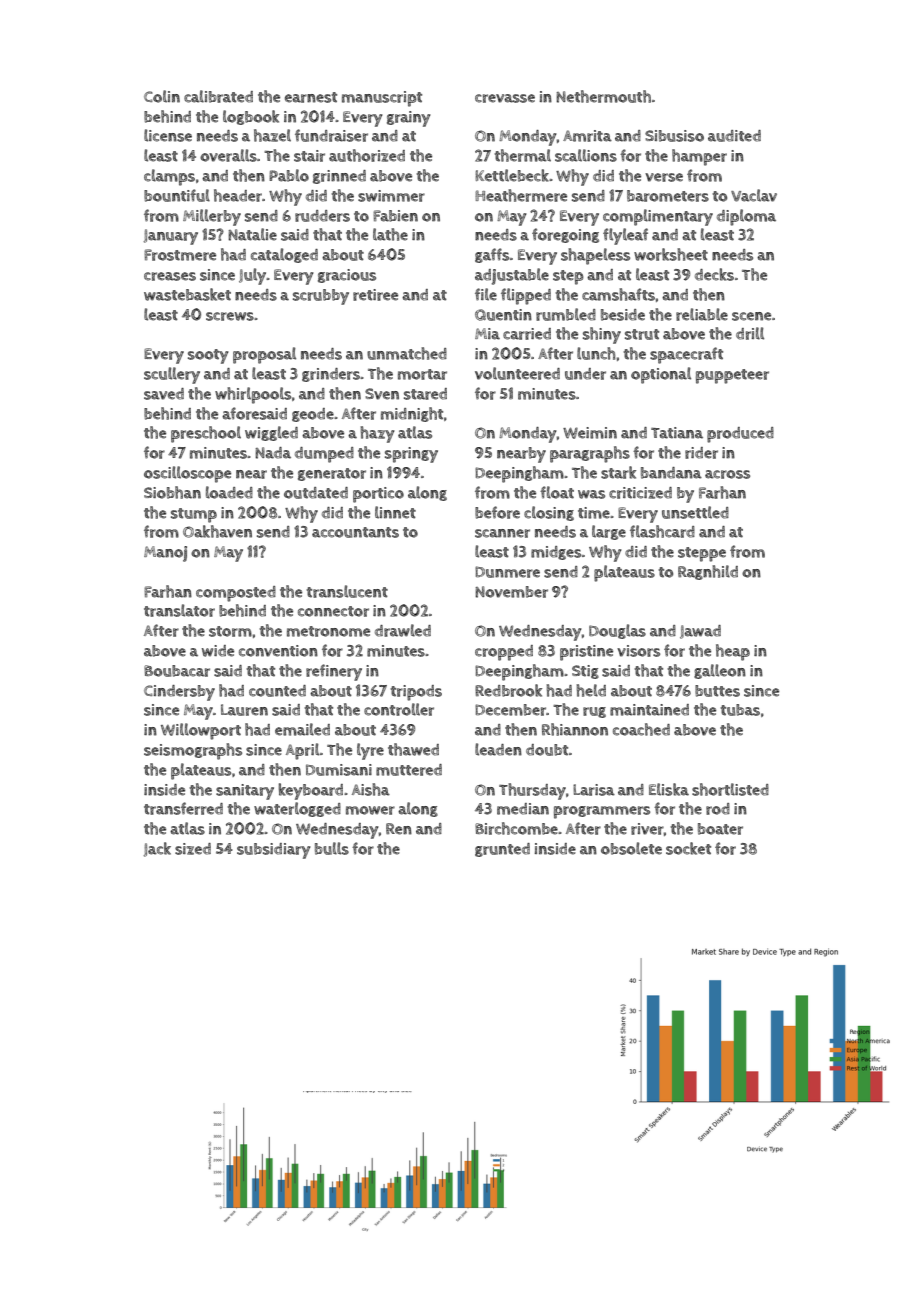 The image size is (924, 1314). What do you see at coordinates (172, 375) in the screenshot?
I see `scullery` at bounding box center [172, 375].
